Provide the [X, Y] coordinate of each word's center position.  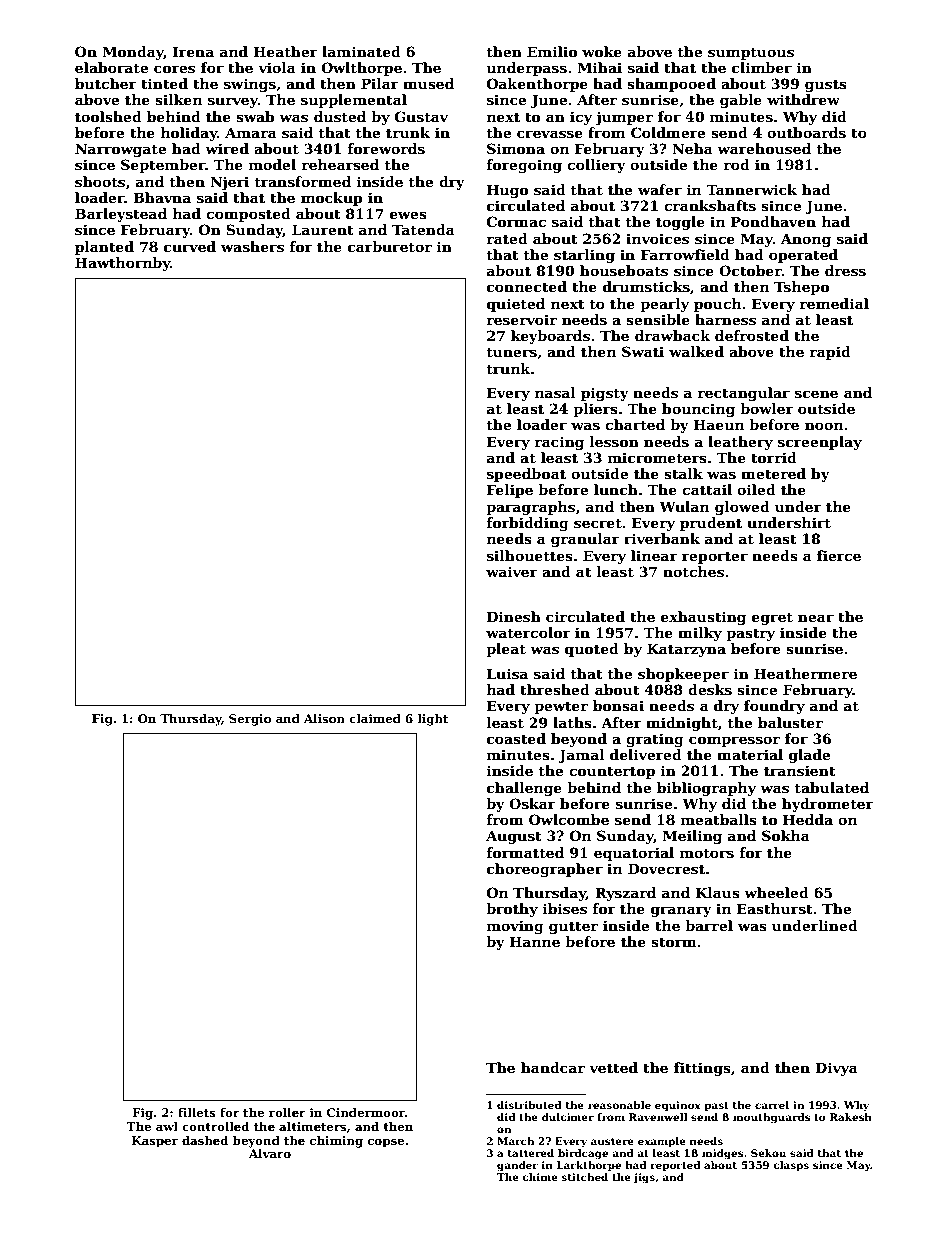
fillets [197, 1112]
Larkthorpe [589, 1166]
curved [190, 246]
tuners [511, 352]
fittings [702, 1069]
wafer [660, 189]
